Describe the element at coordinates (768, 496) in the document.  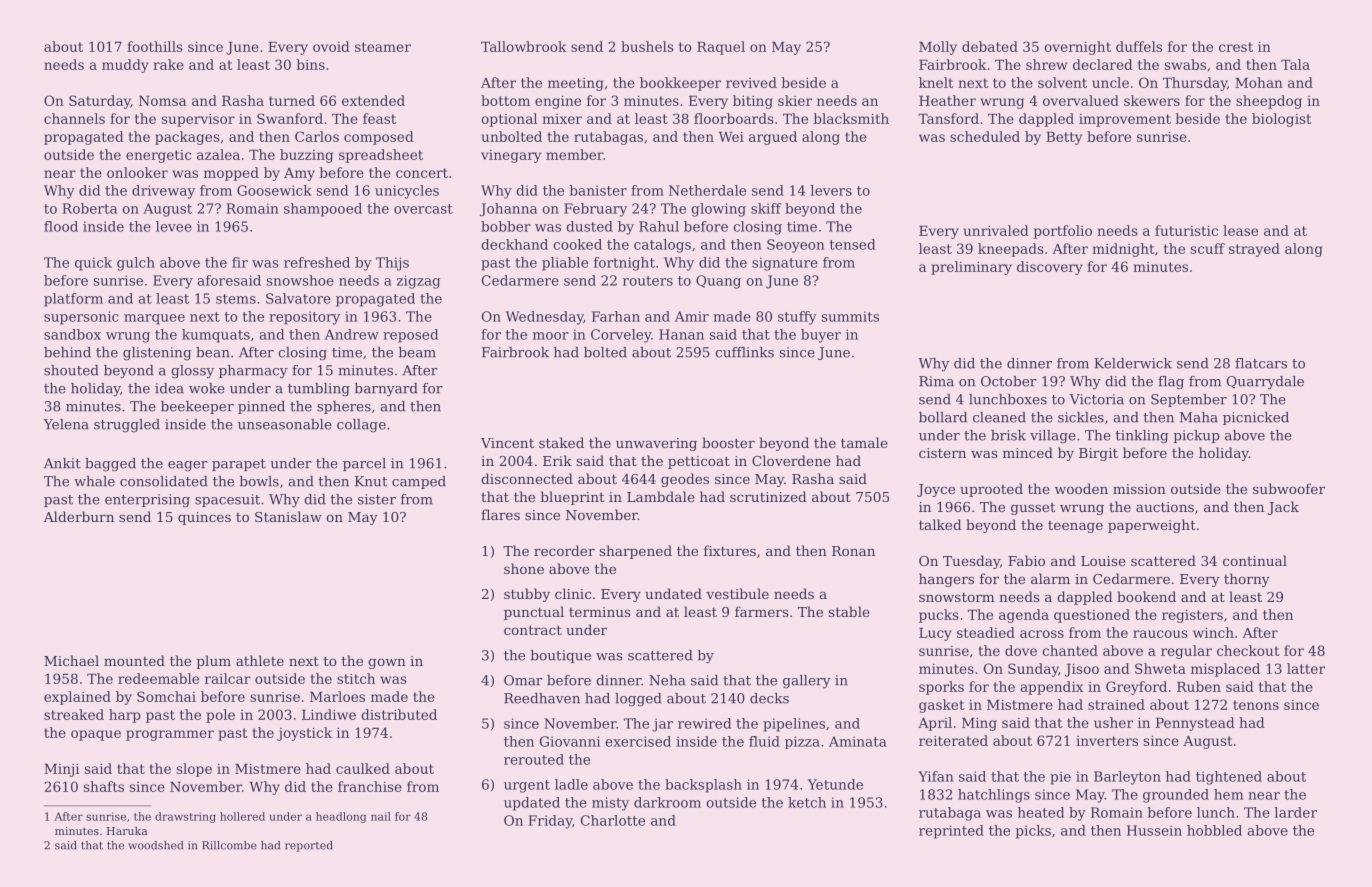
I see `scrutinized` at that location.
